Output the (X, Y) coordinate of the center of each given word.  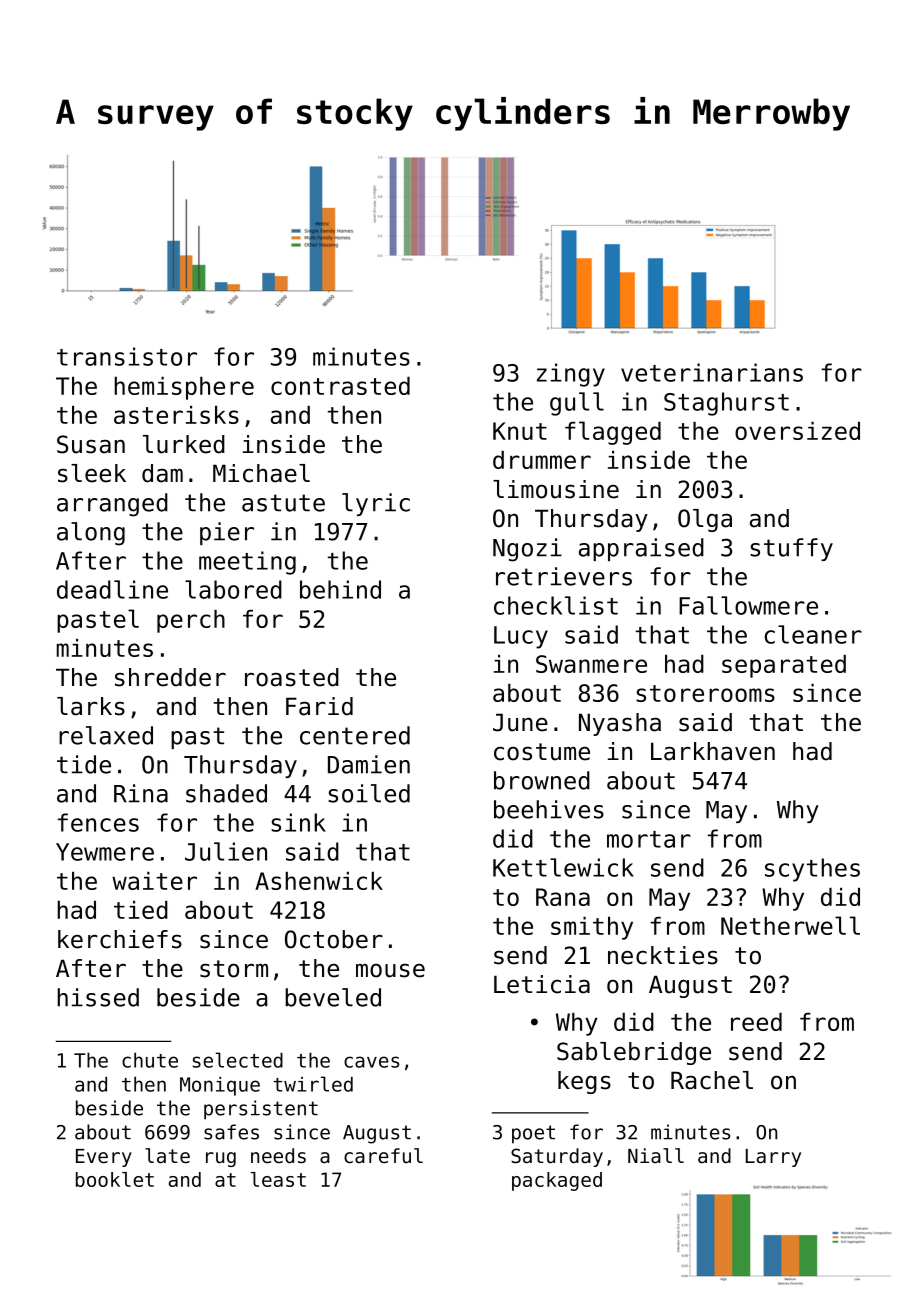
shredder (170, 677)
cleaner (813, 634)
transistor (127, 356)
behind (340, 589)
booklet (115, 1179)
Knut (520, 431)
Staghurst (726, 404)
